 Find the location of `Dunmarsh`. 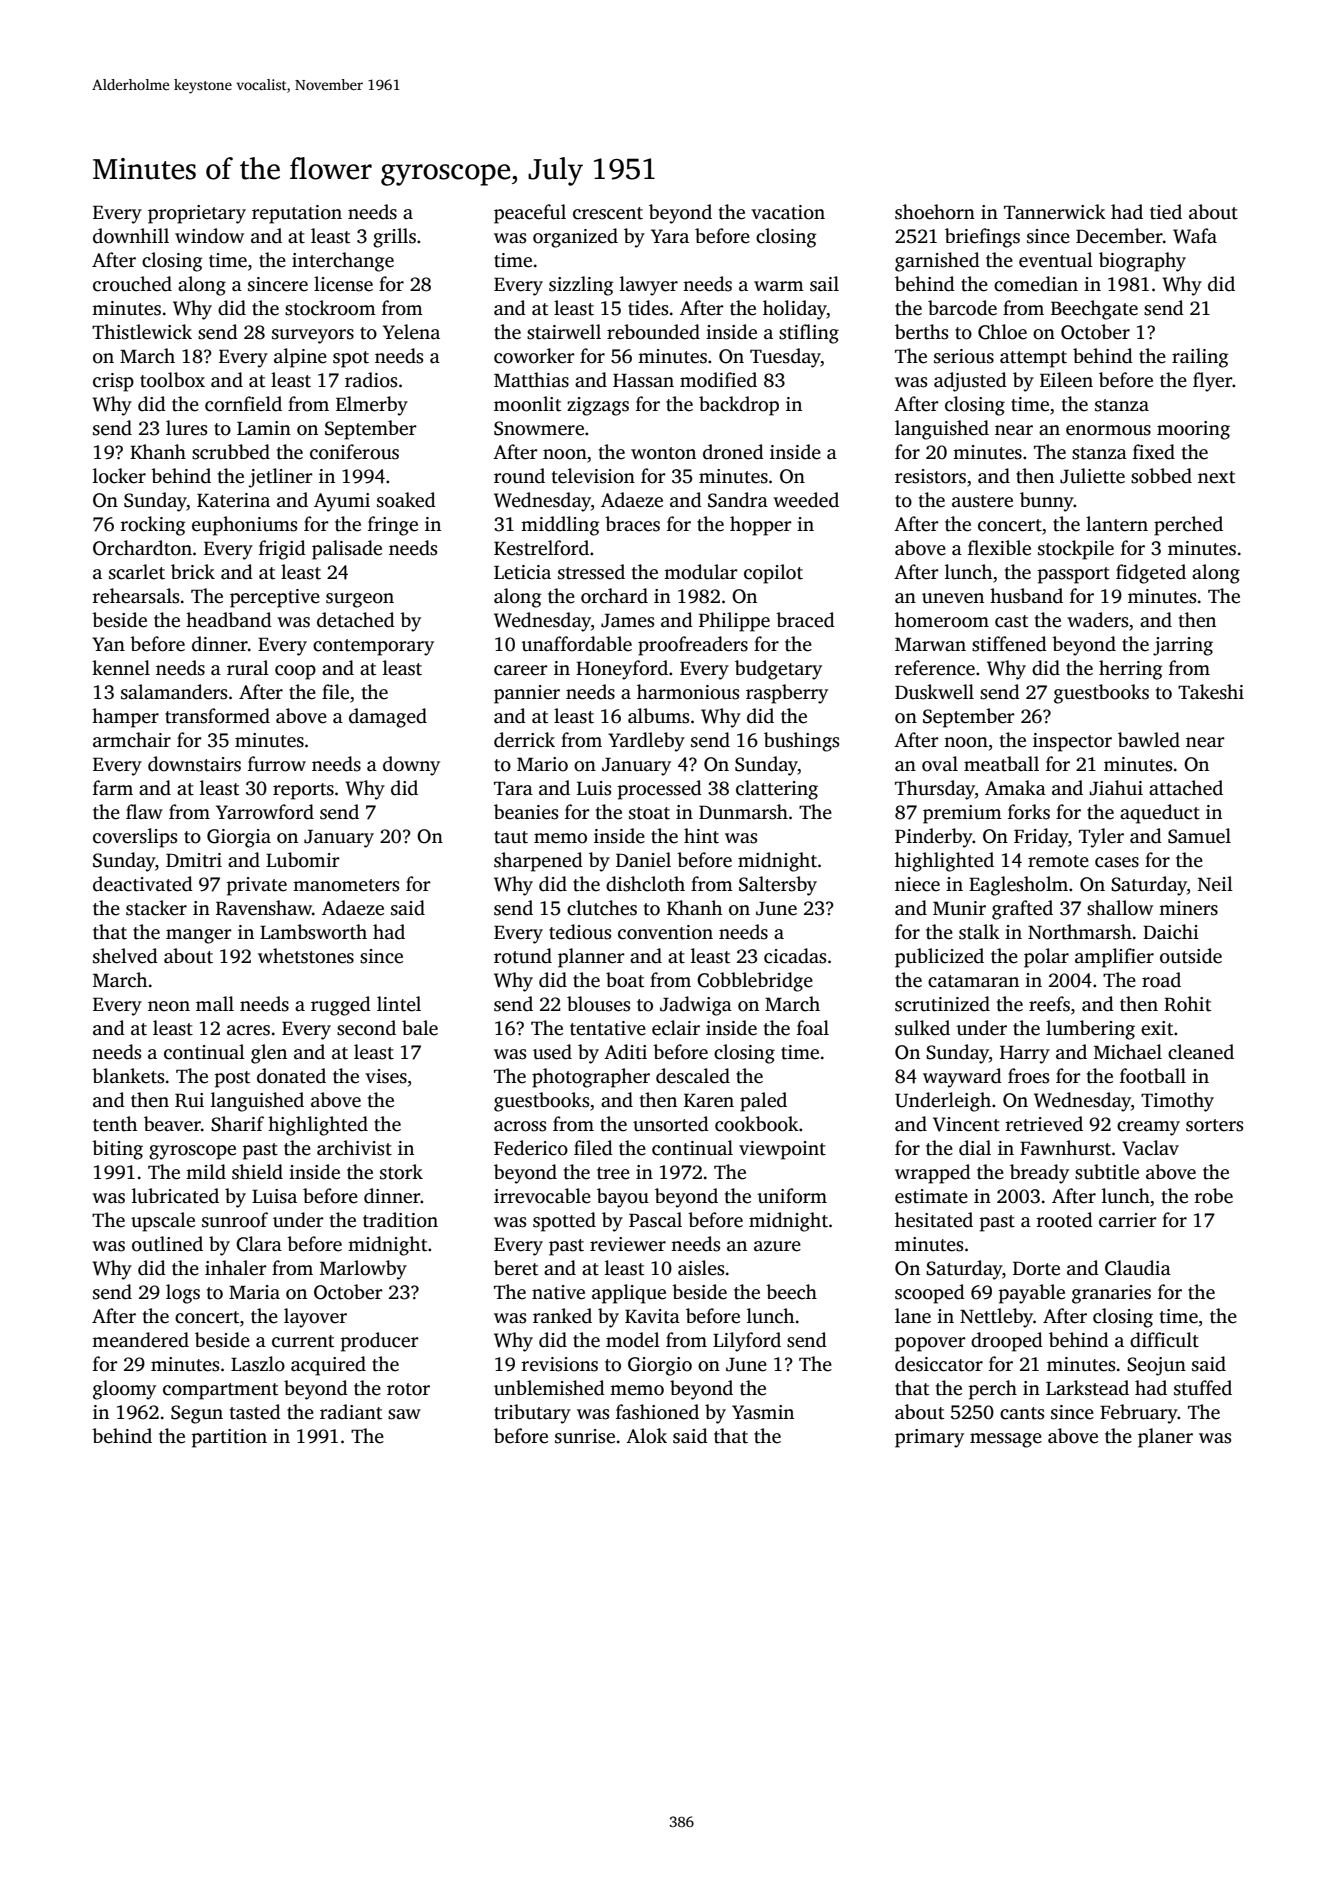

Dunmarsh is located at coordinates (743, 812).
